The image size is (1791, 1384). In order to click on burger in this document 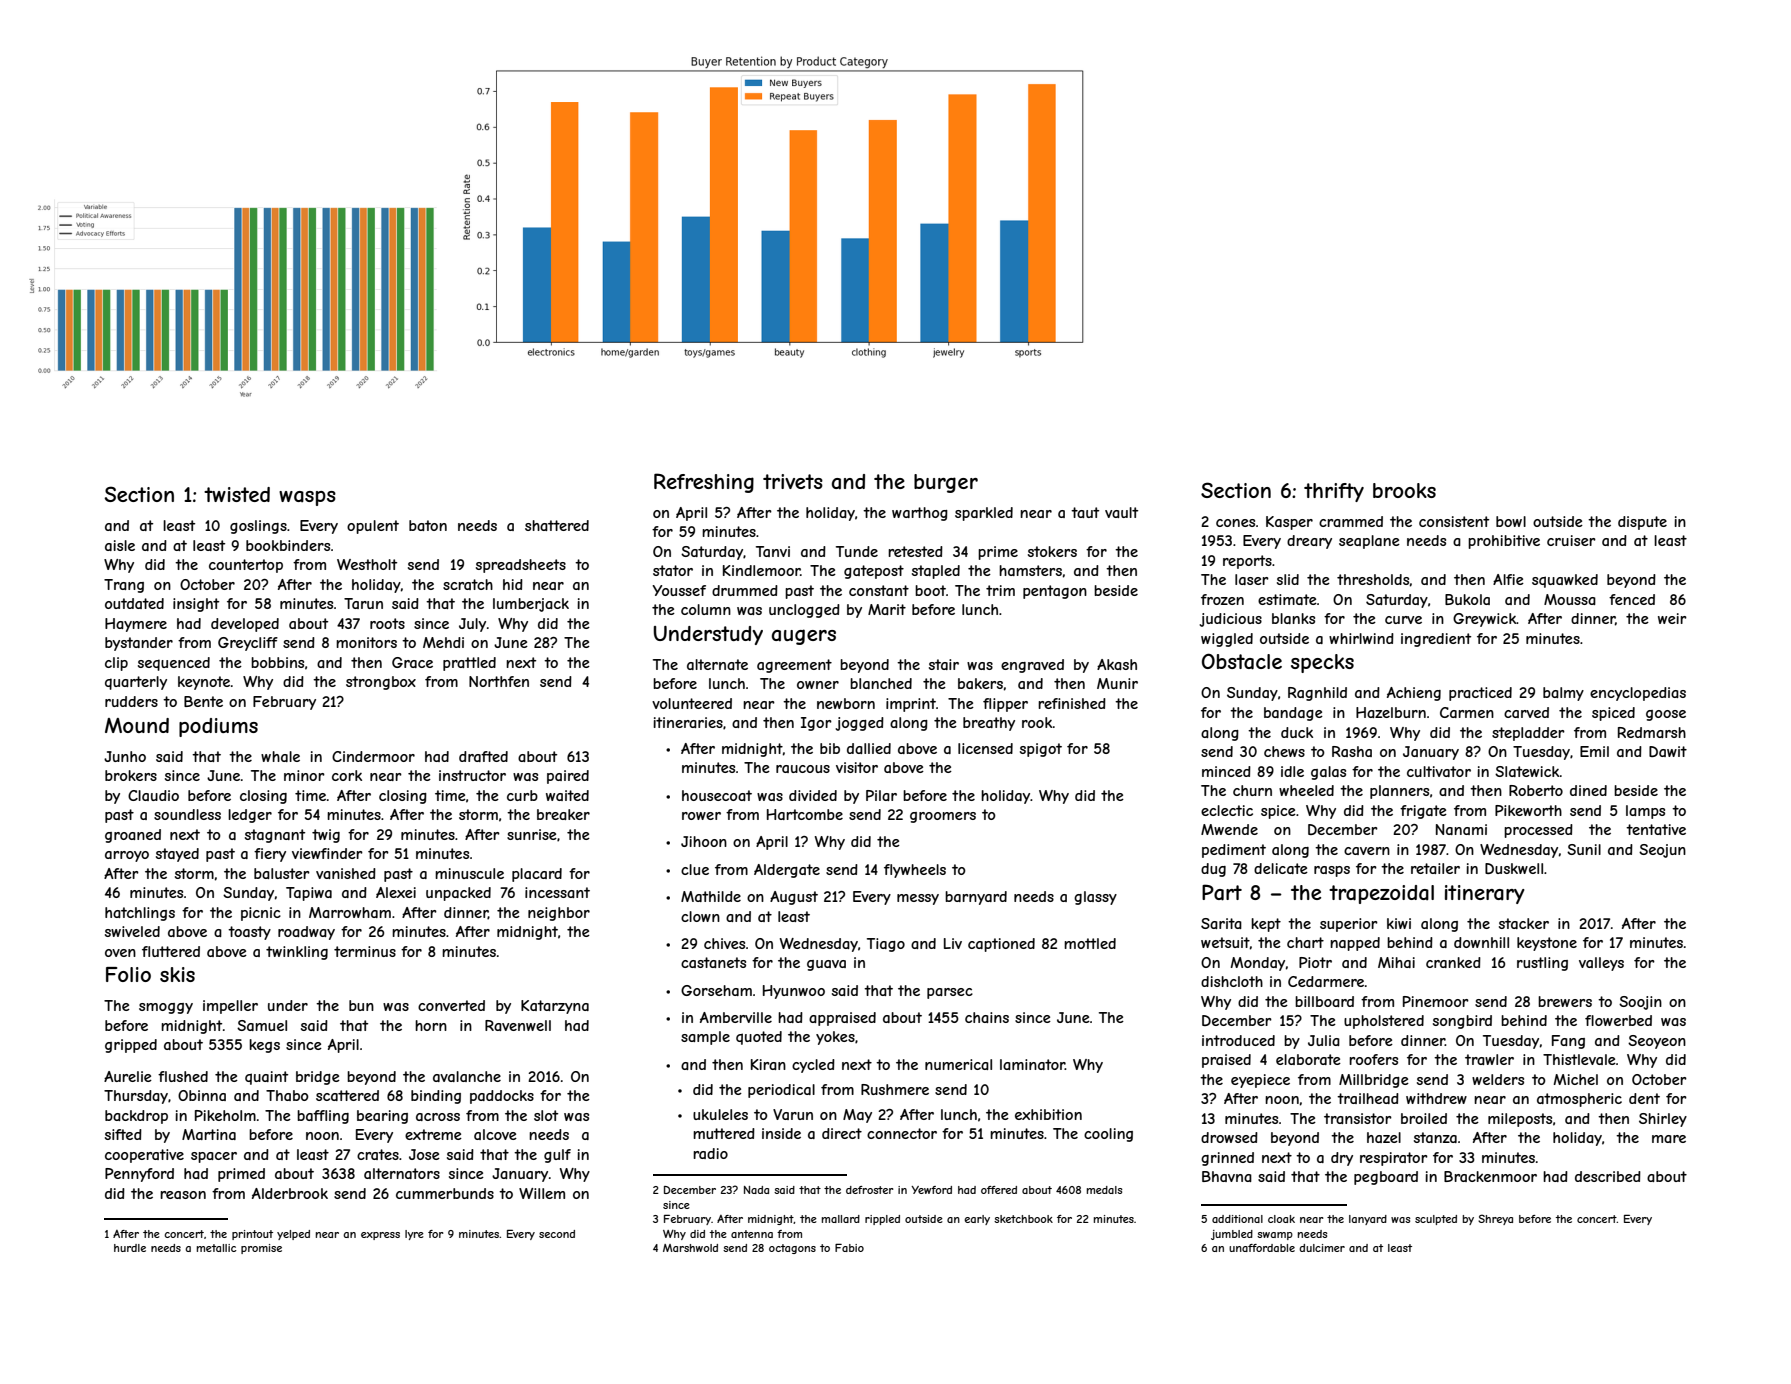, I will do `click(946, 483)`.
